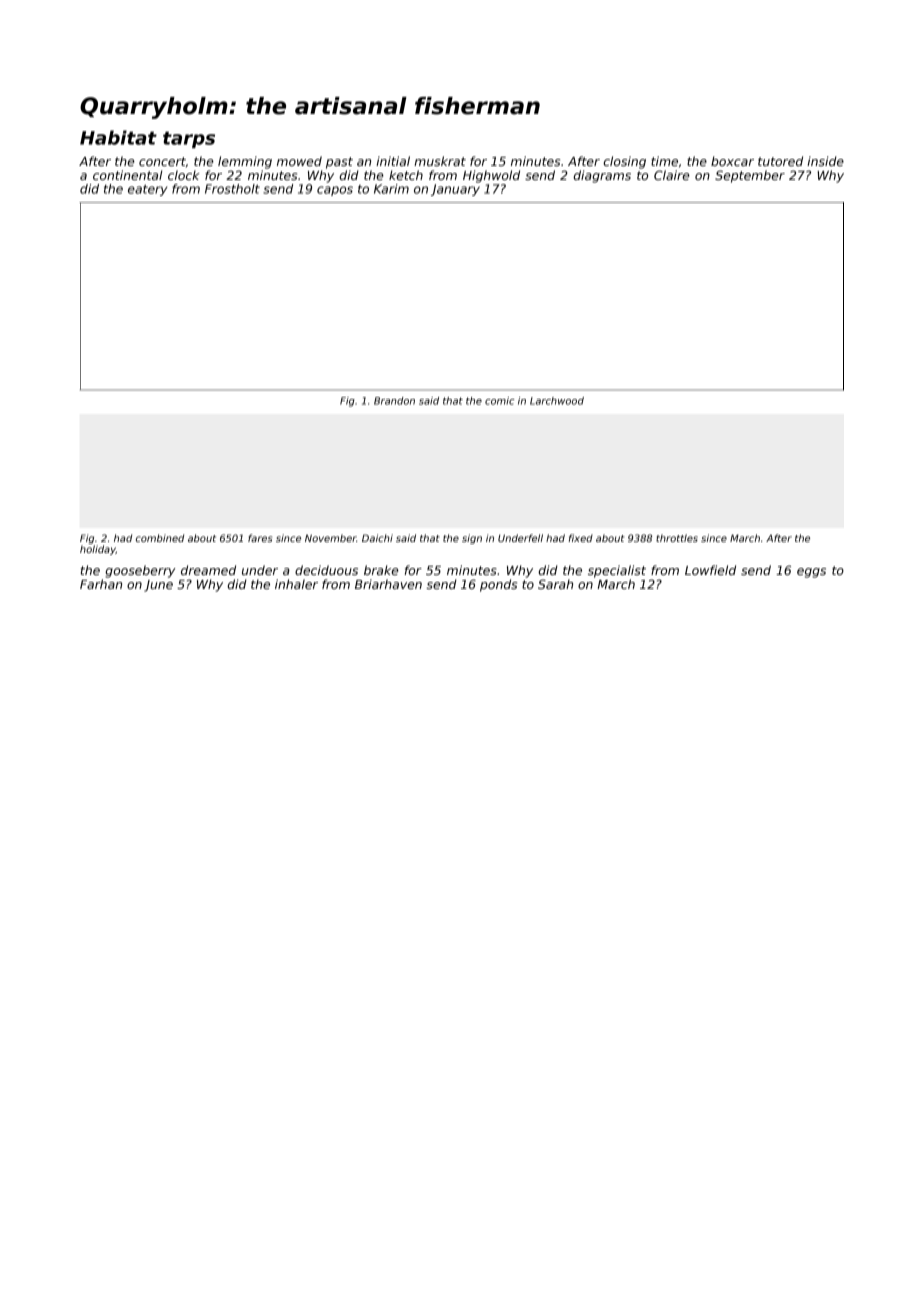 The height and width of the document is (1308, 924). What do you see at coordinates (388, 584) in the document?
I see `Briarhaven` at bounding box center [388, 584].
